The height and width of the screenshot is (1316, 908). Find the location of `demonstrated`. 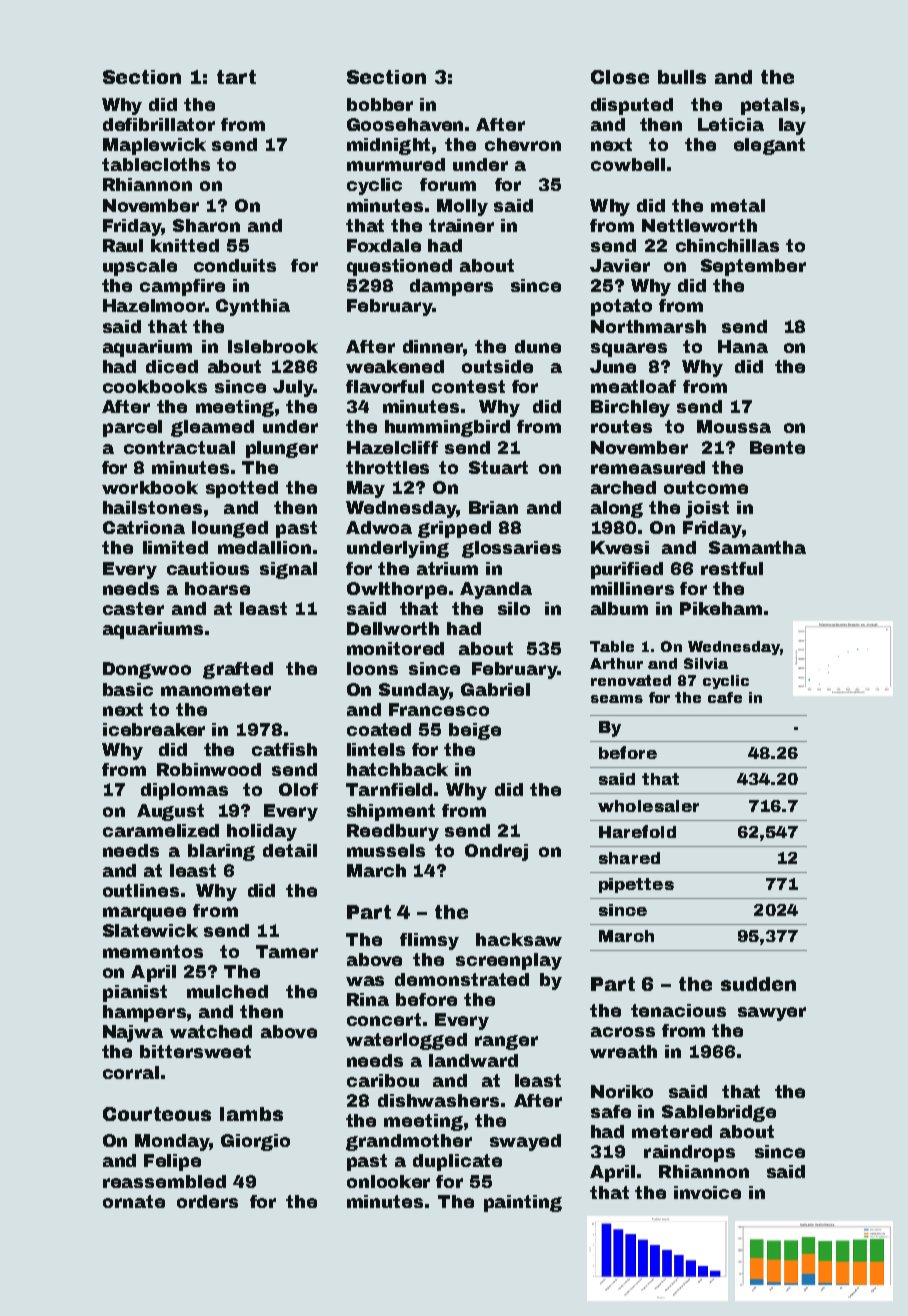

demonstrated is located at coordinates (462, 979).
